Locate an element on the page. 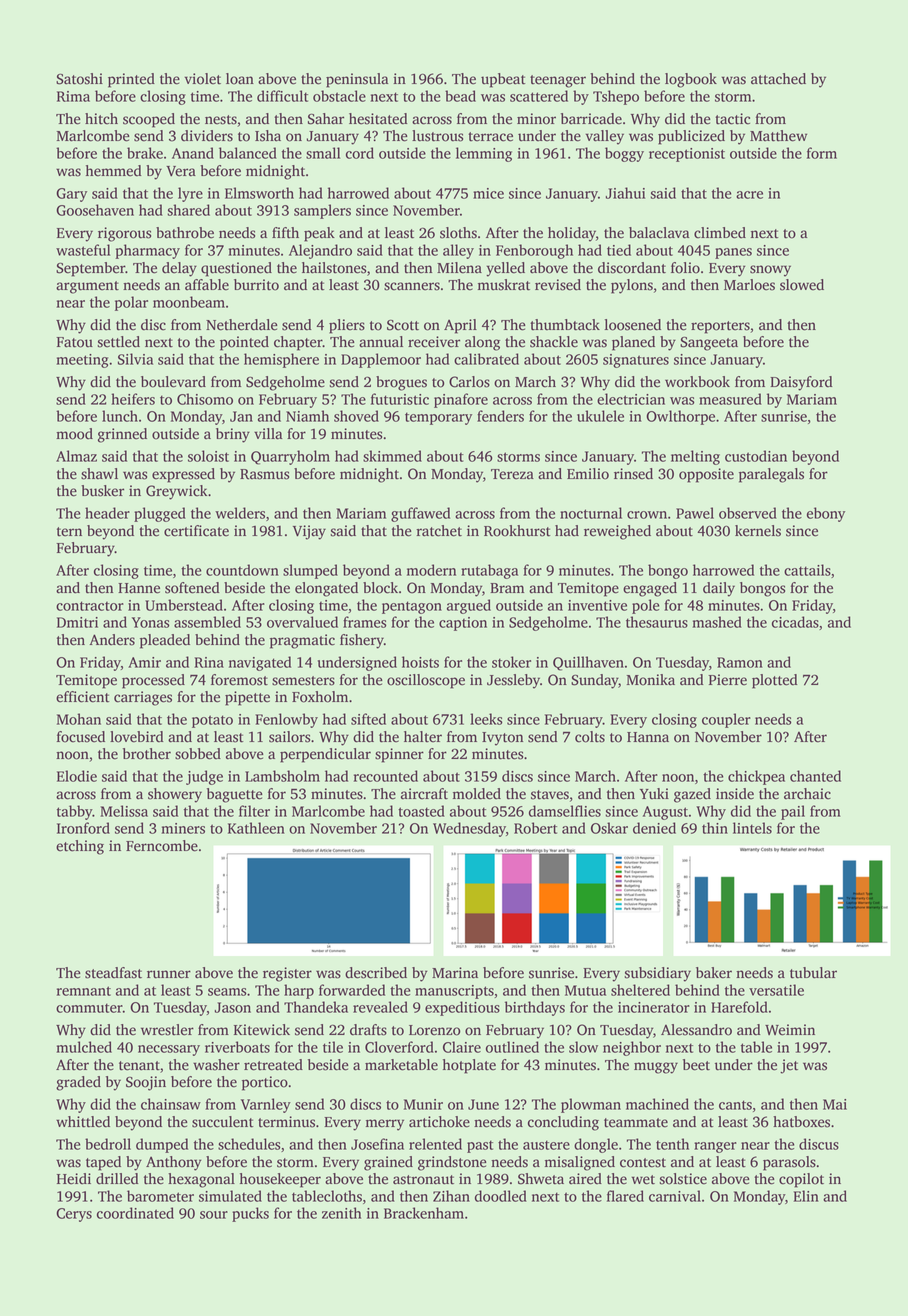  attached is located at coordinates (778, 79).
